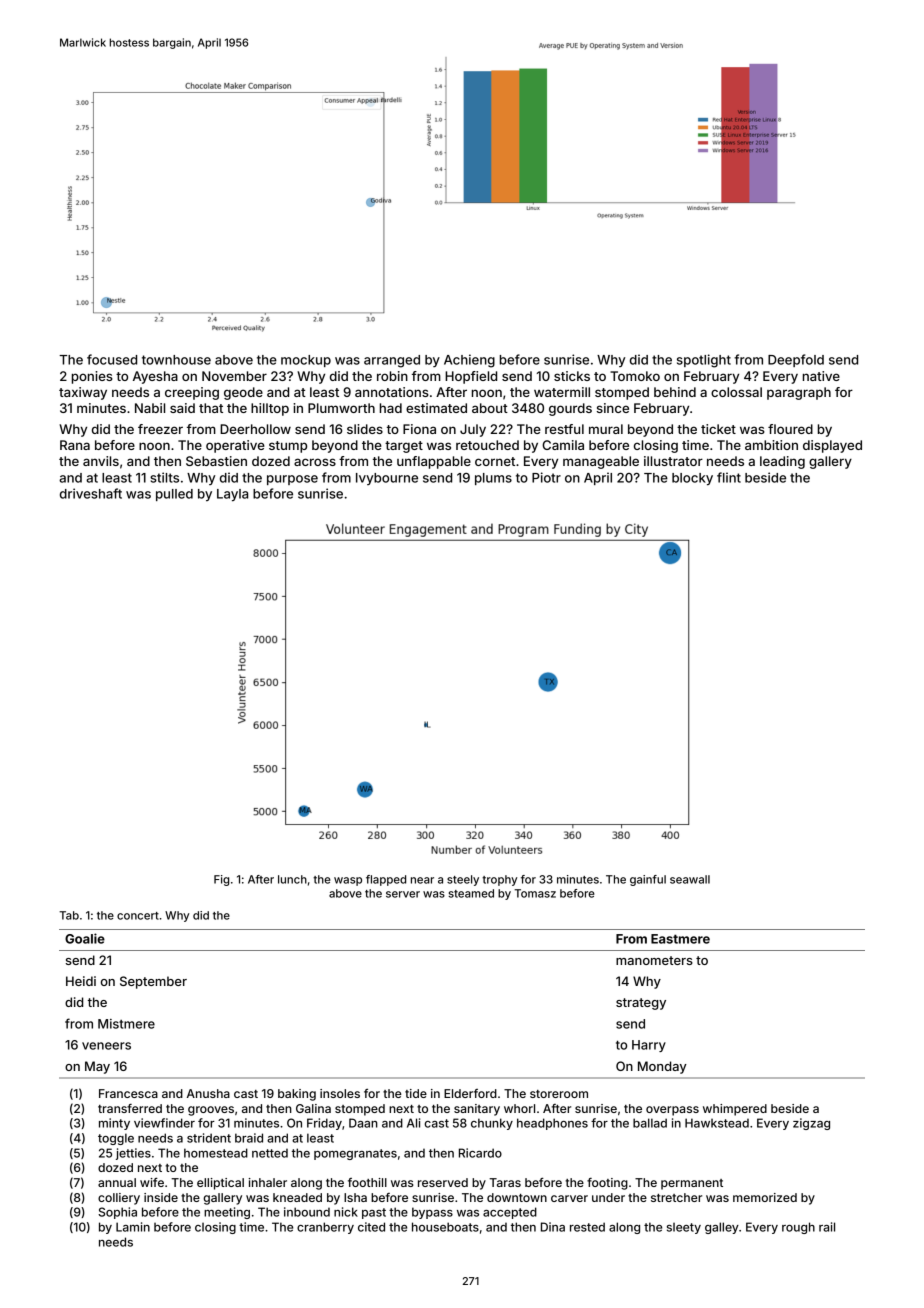  I want to click on Dina, so click(553, 1227).
